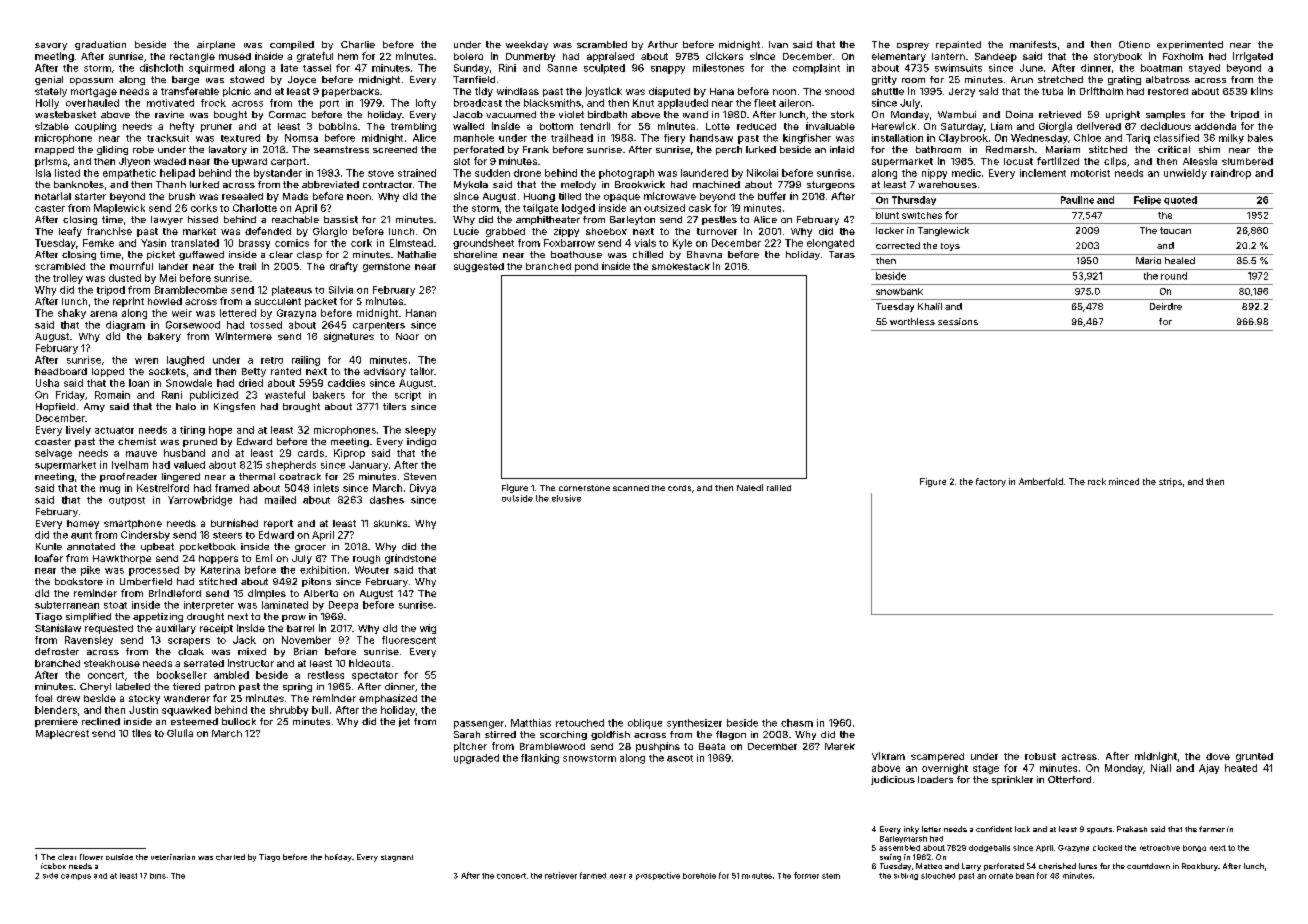 This screenshot has width=1308, height=924. I want to click on flower, so click(91, 857).
